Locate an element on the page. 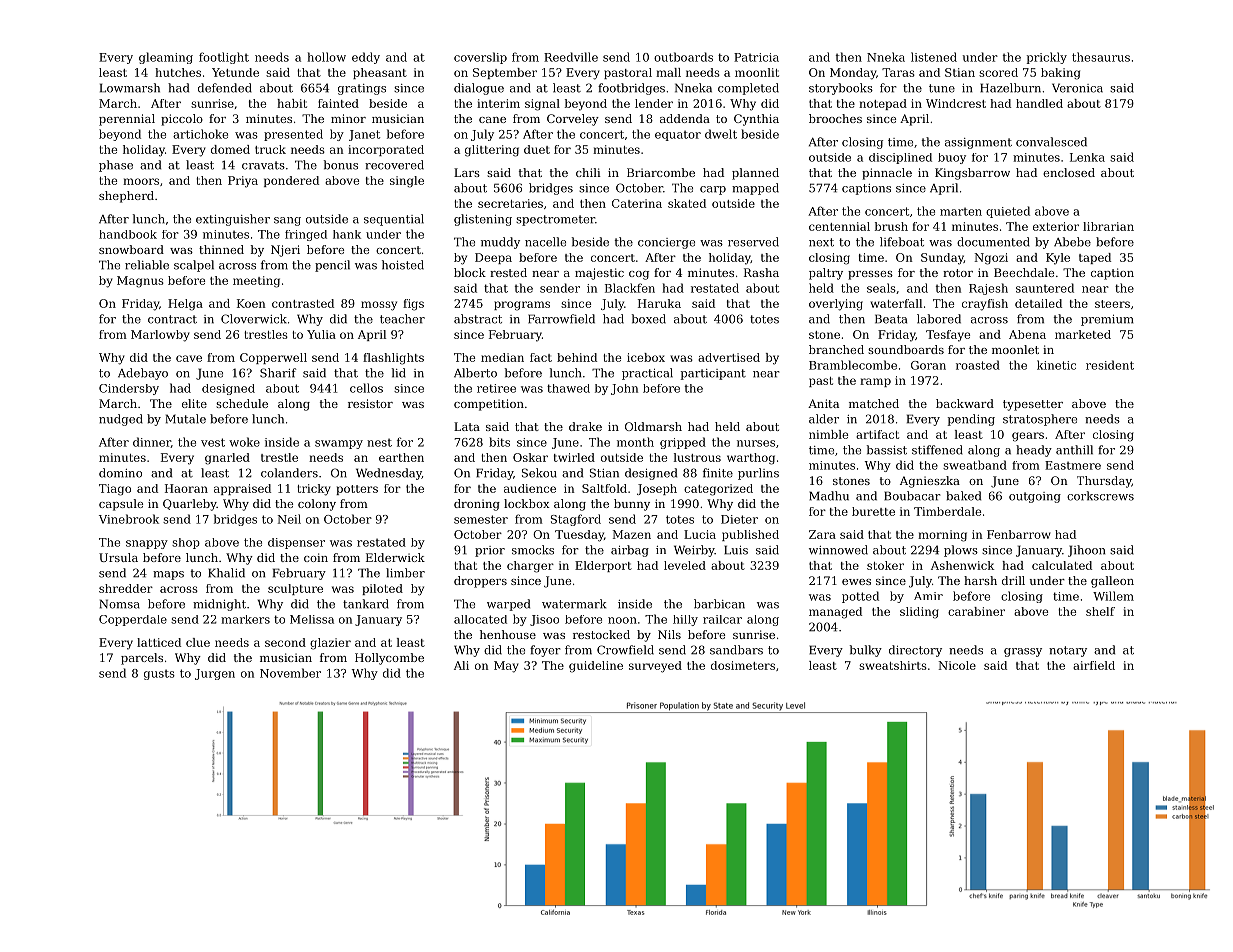 This document has width=1233, height=952. Nicole is located at coordinates (957, 665).
